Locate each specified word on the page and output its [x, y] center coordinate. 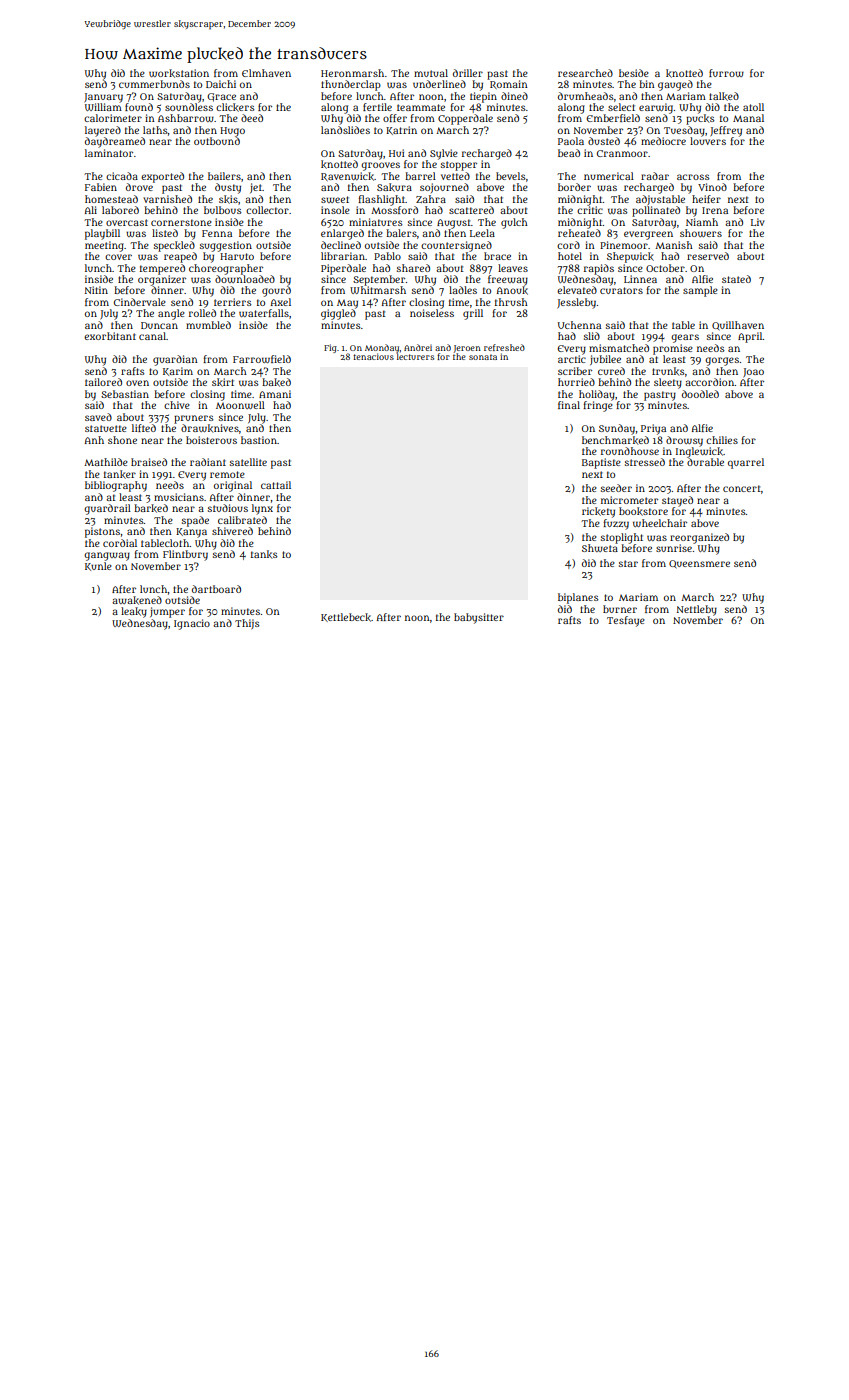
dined [514, 96]
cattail [276, 485]
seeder [616, 488]
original [233, 486]
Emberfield [613, 118]
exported [162, 177]
